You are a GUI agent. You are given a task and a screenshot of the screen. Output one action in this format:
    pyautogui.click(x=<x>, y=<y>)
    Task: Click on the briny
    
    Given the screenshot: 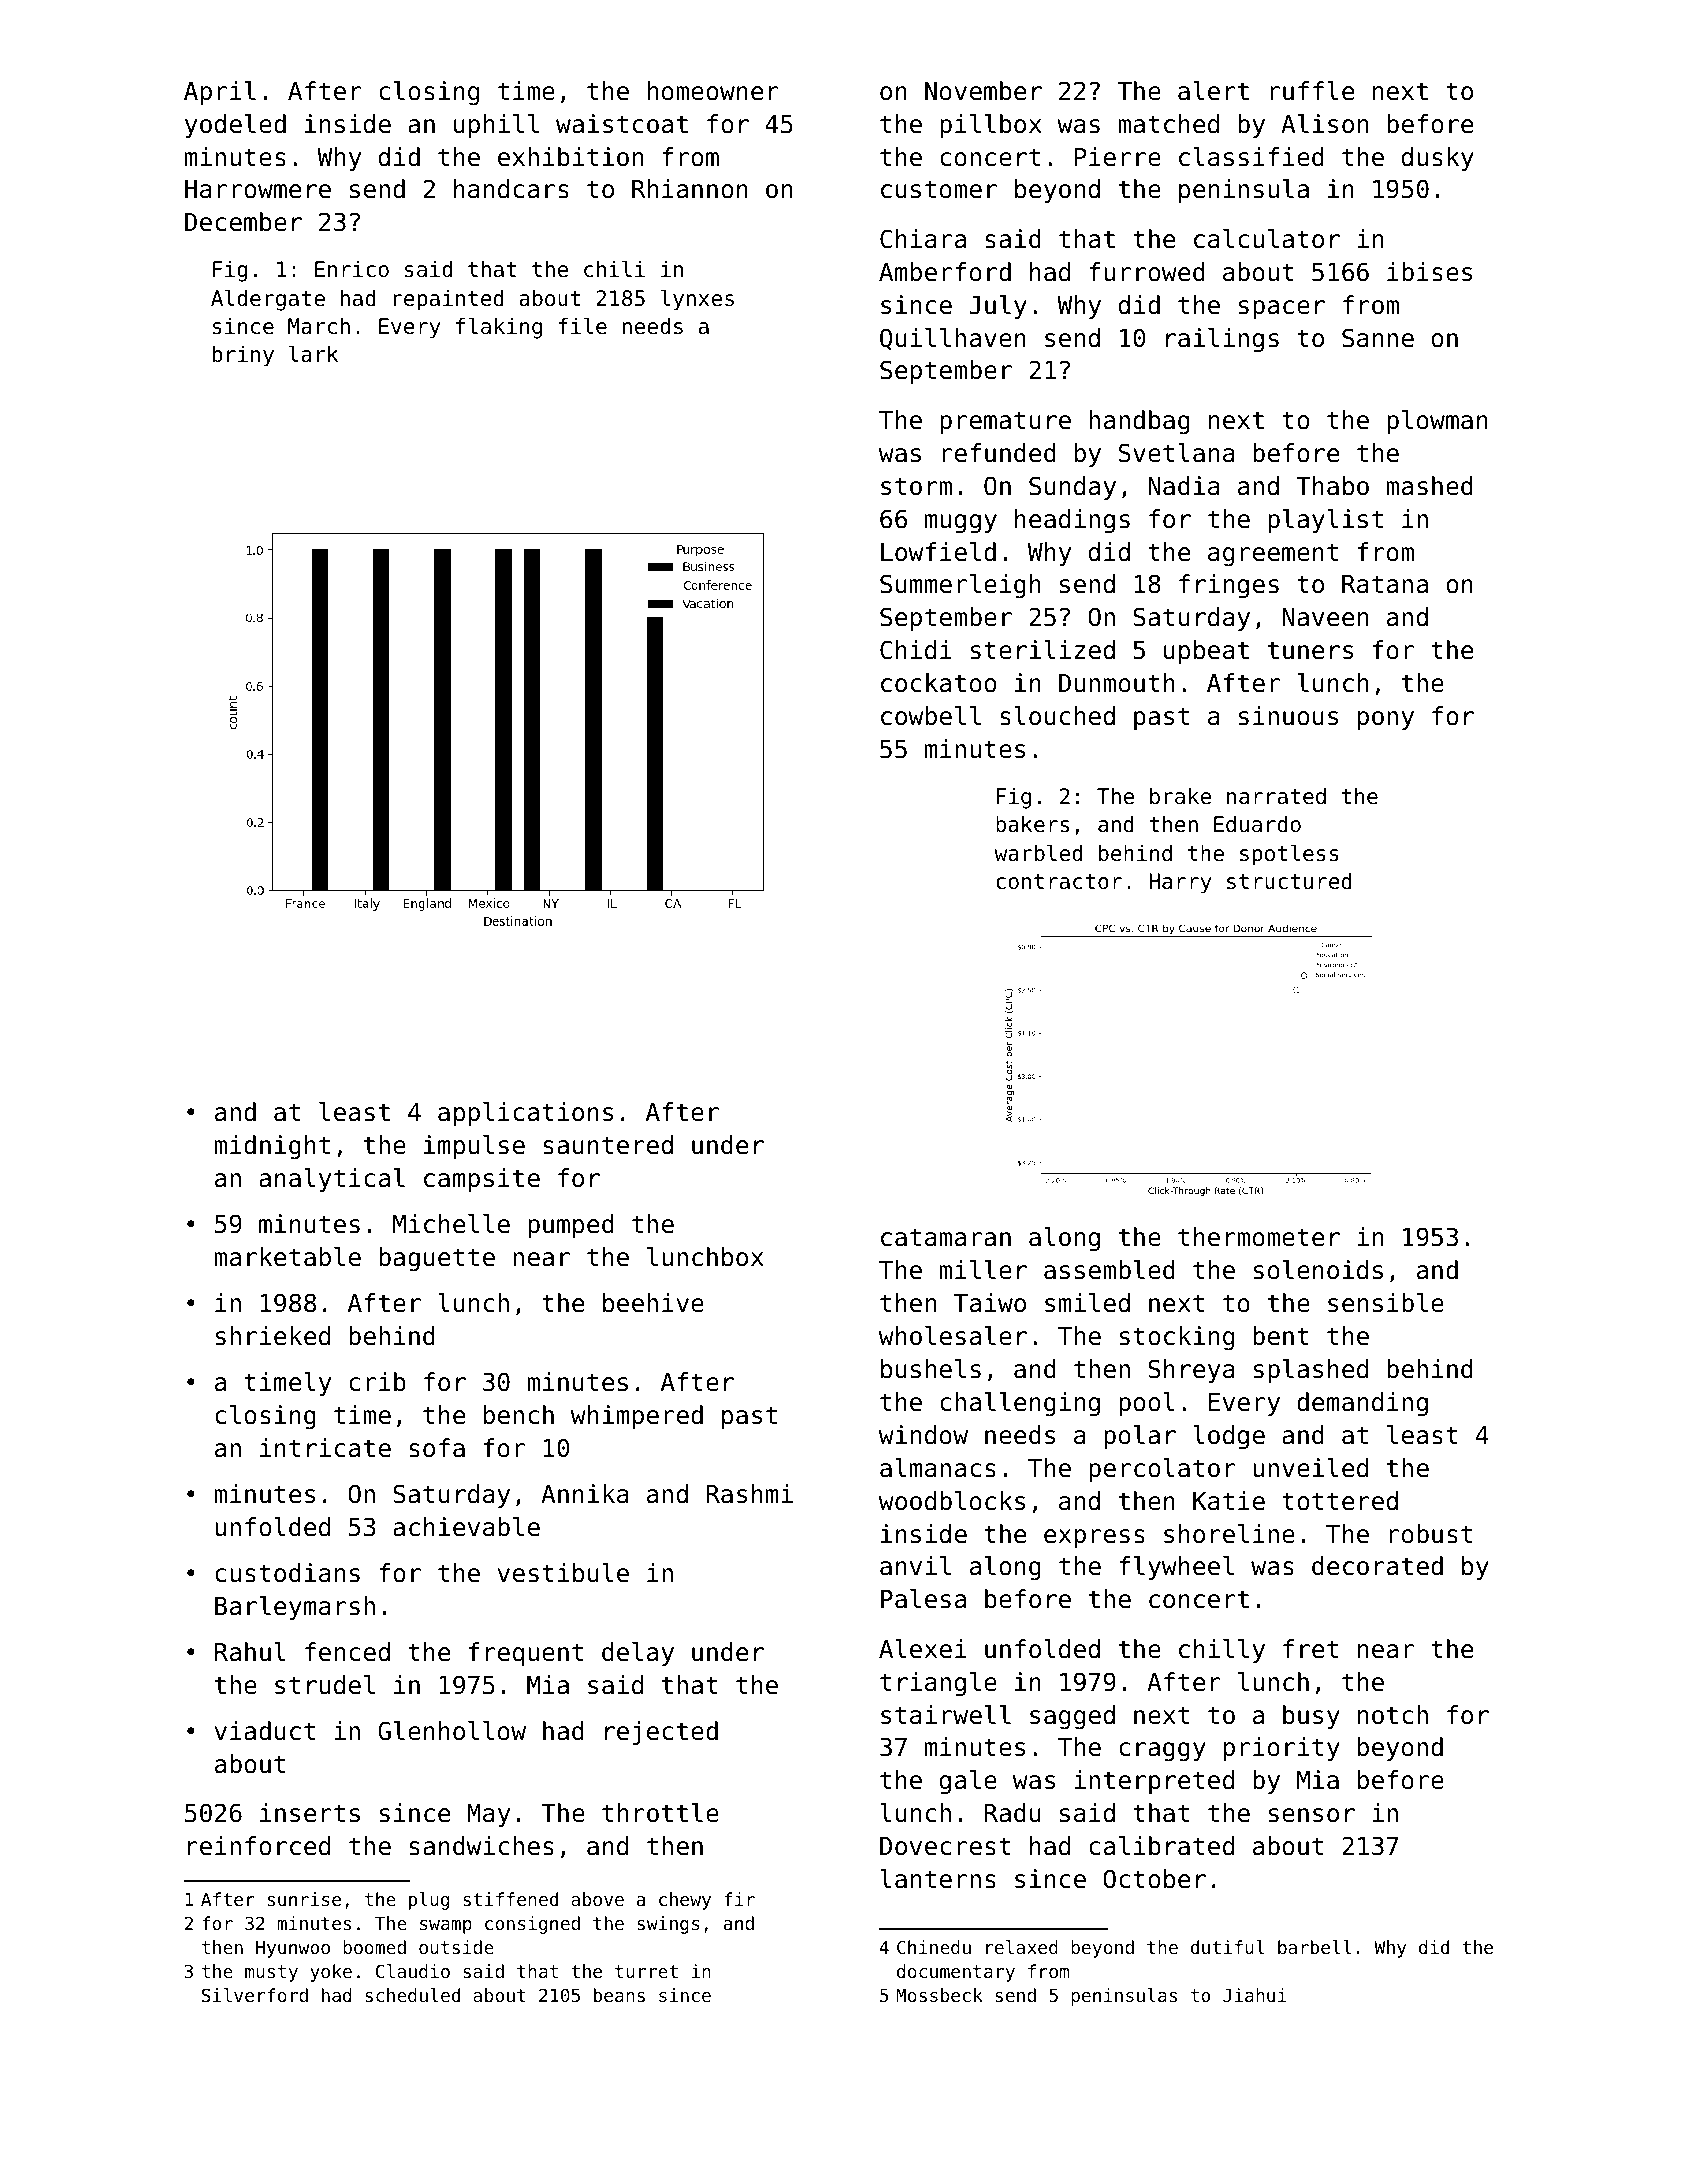 What is the action you would take?
    pyautogui.click(x=243, y=356)
